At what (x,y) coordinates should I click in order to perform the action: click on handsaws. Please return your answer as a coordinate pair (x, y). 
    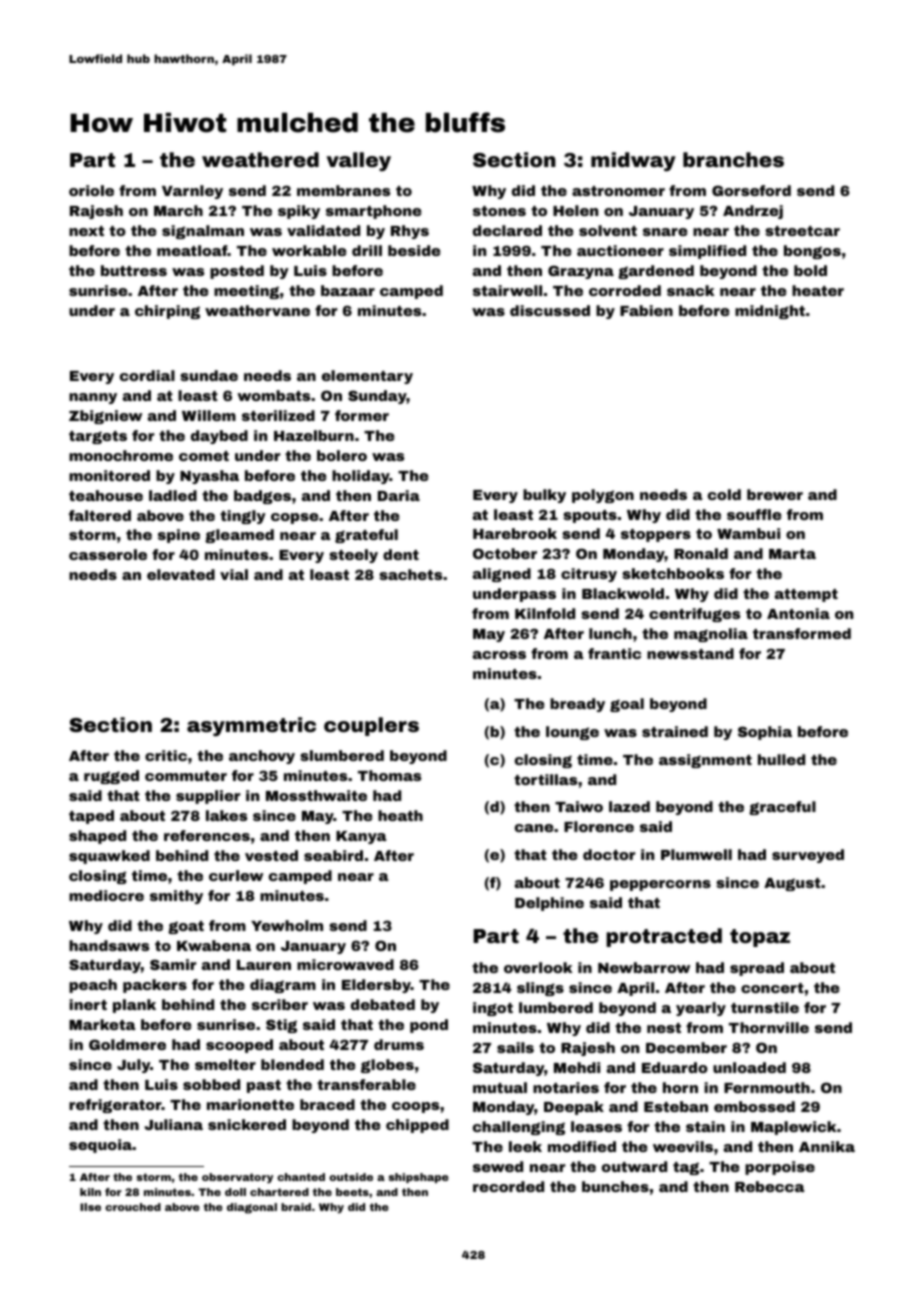
    Looking at the image, I should click on (109, 945).
